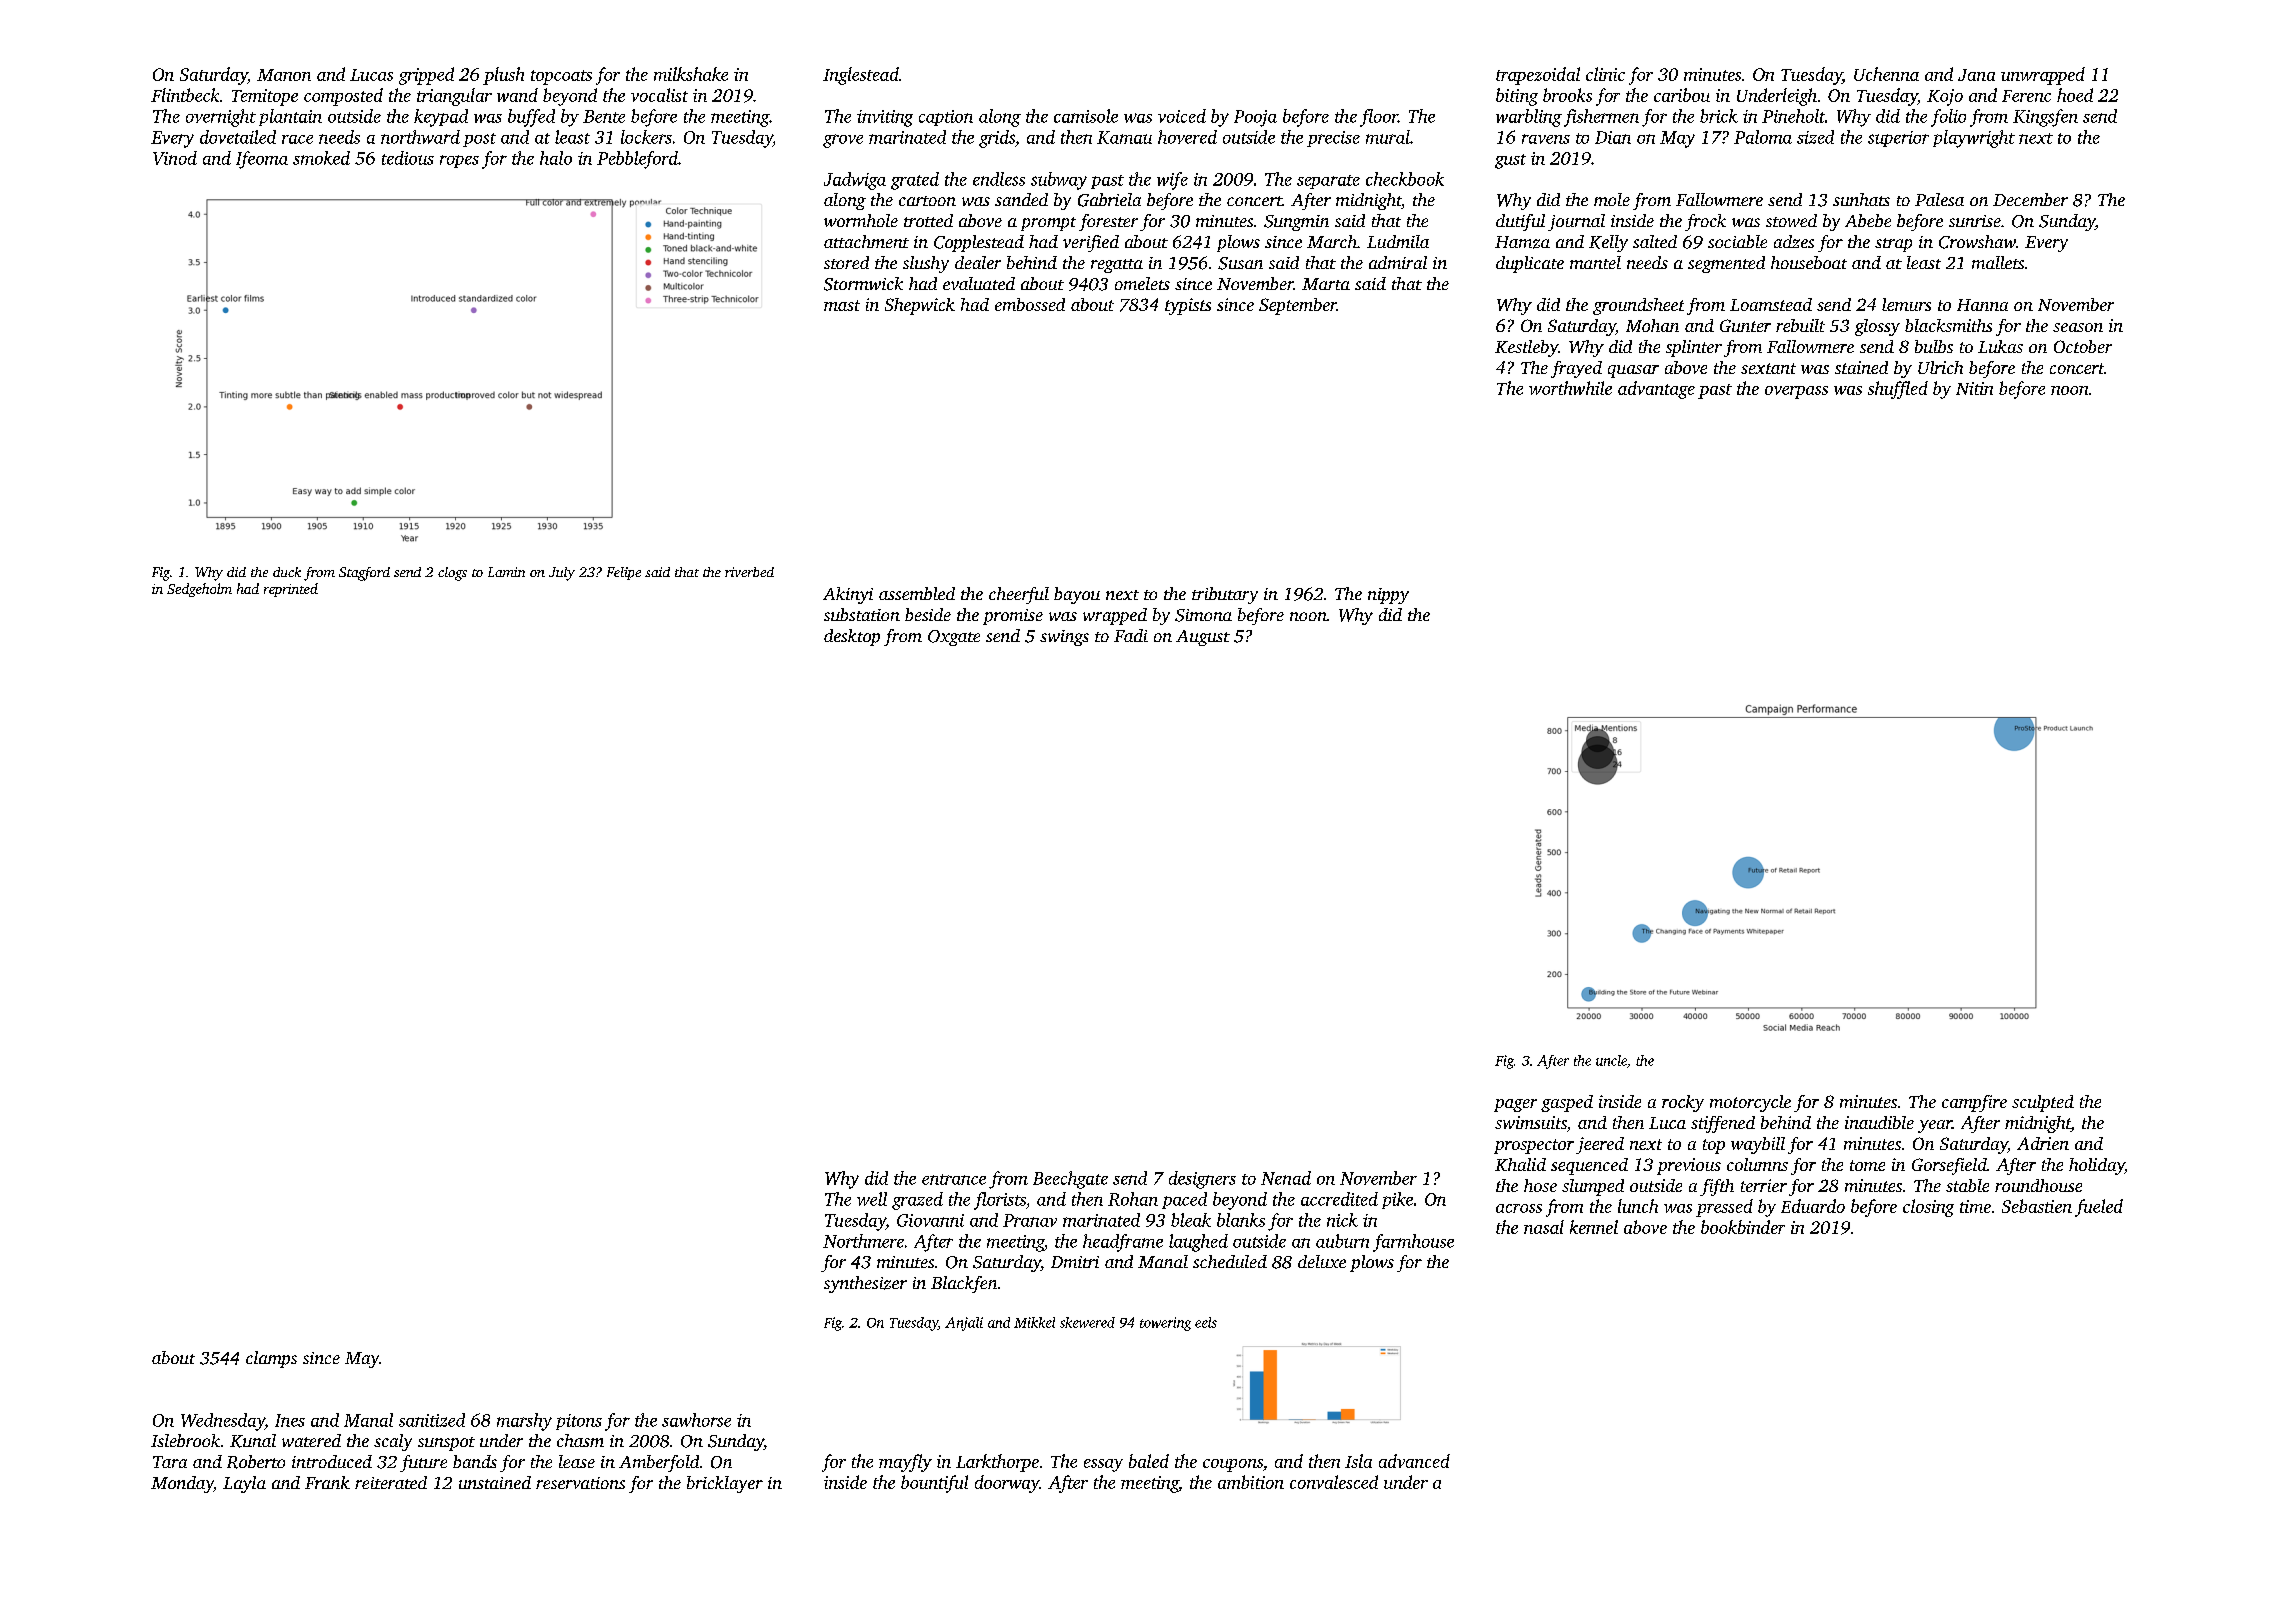 The height and width of the document is (1614, 2282). Describe the element at coordinates (580, 1483) in the document. I see `reservations` at that location.
